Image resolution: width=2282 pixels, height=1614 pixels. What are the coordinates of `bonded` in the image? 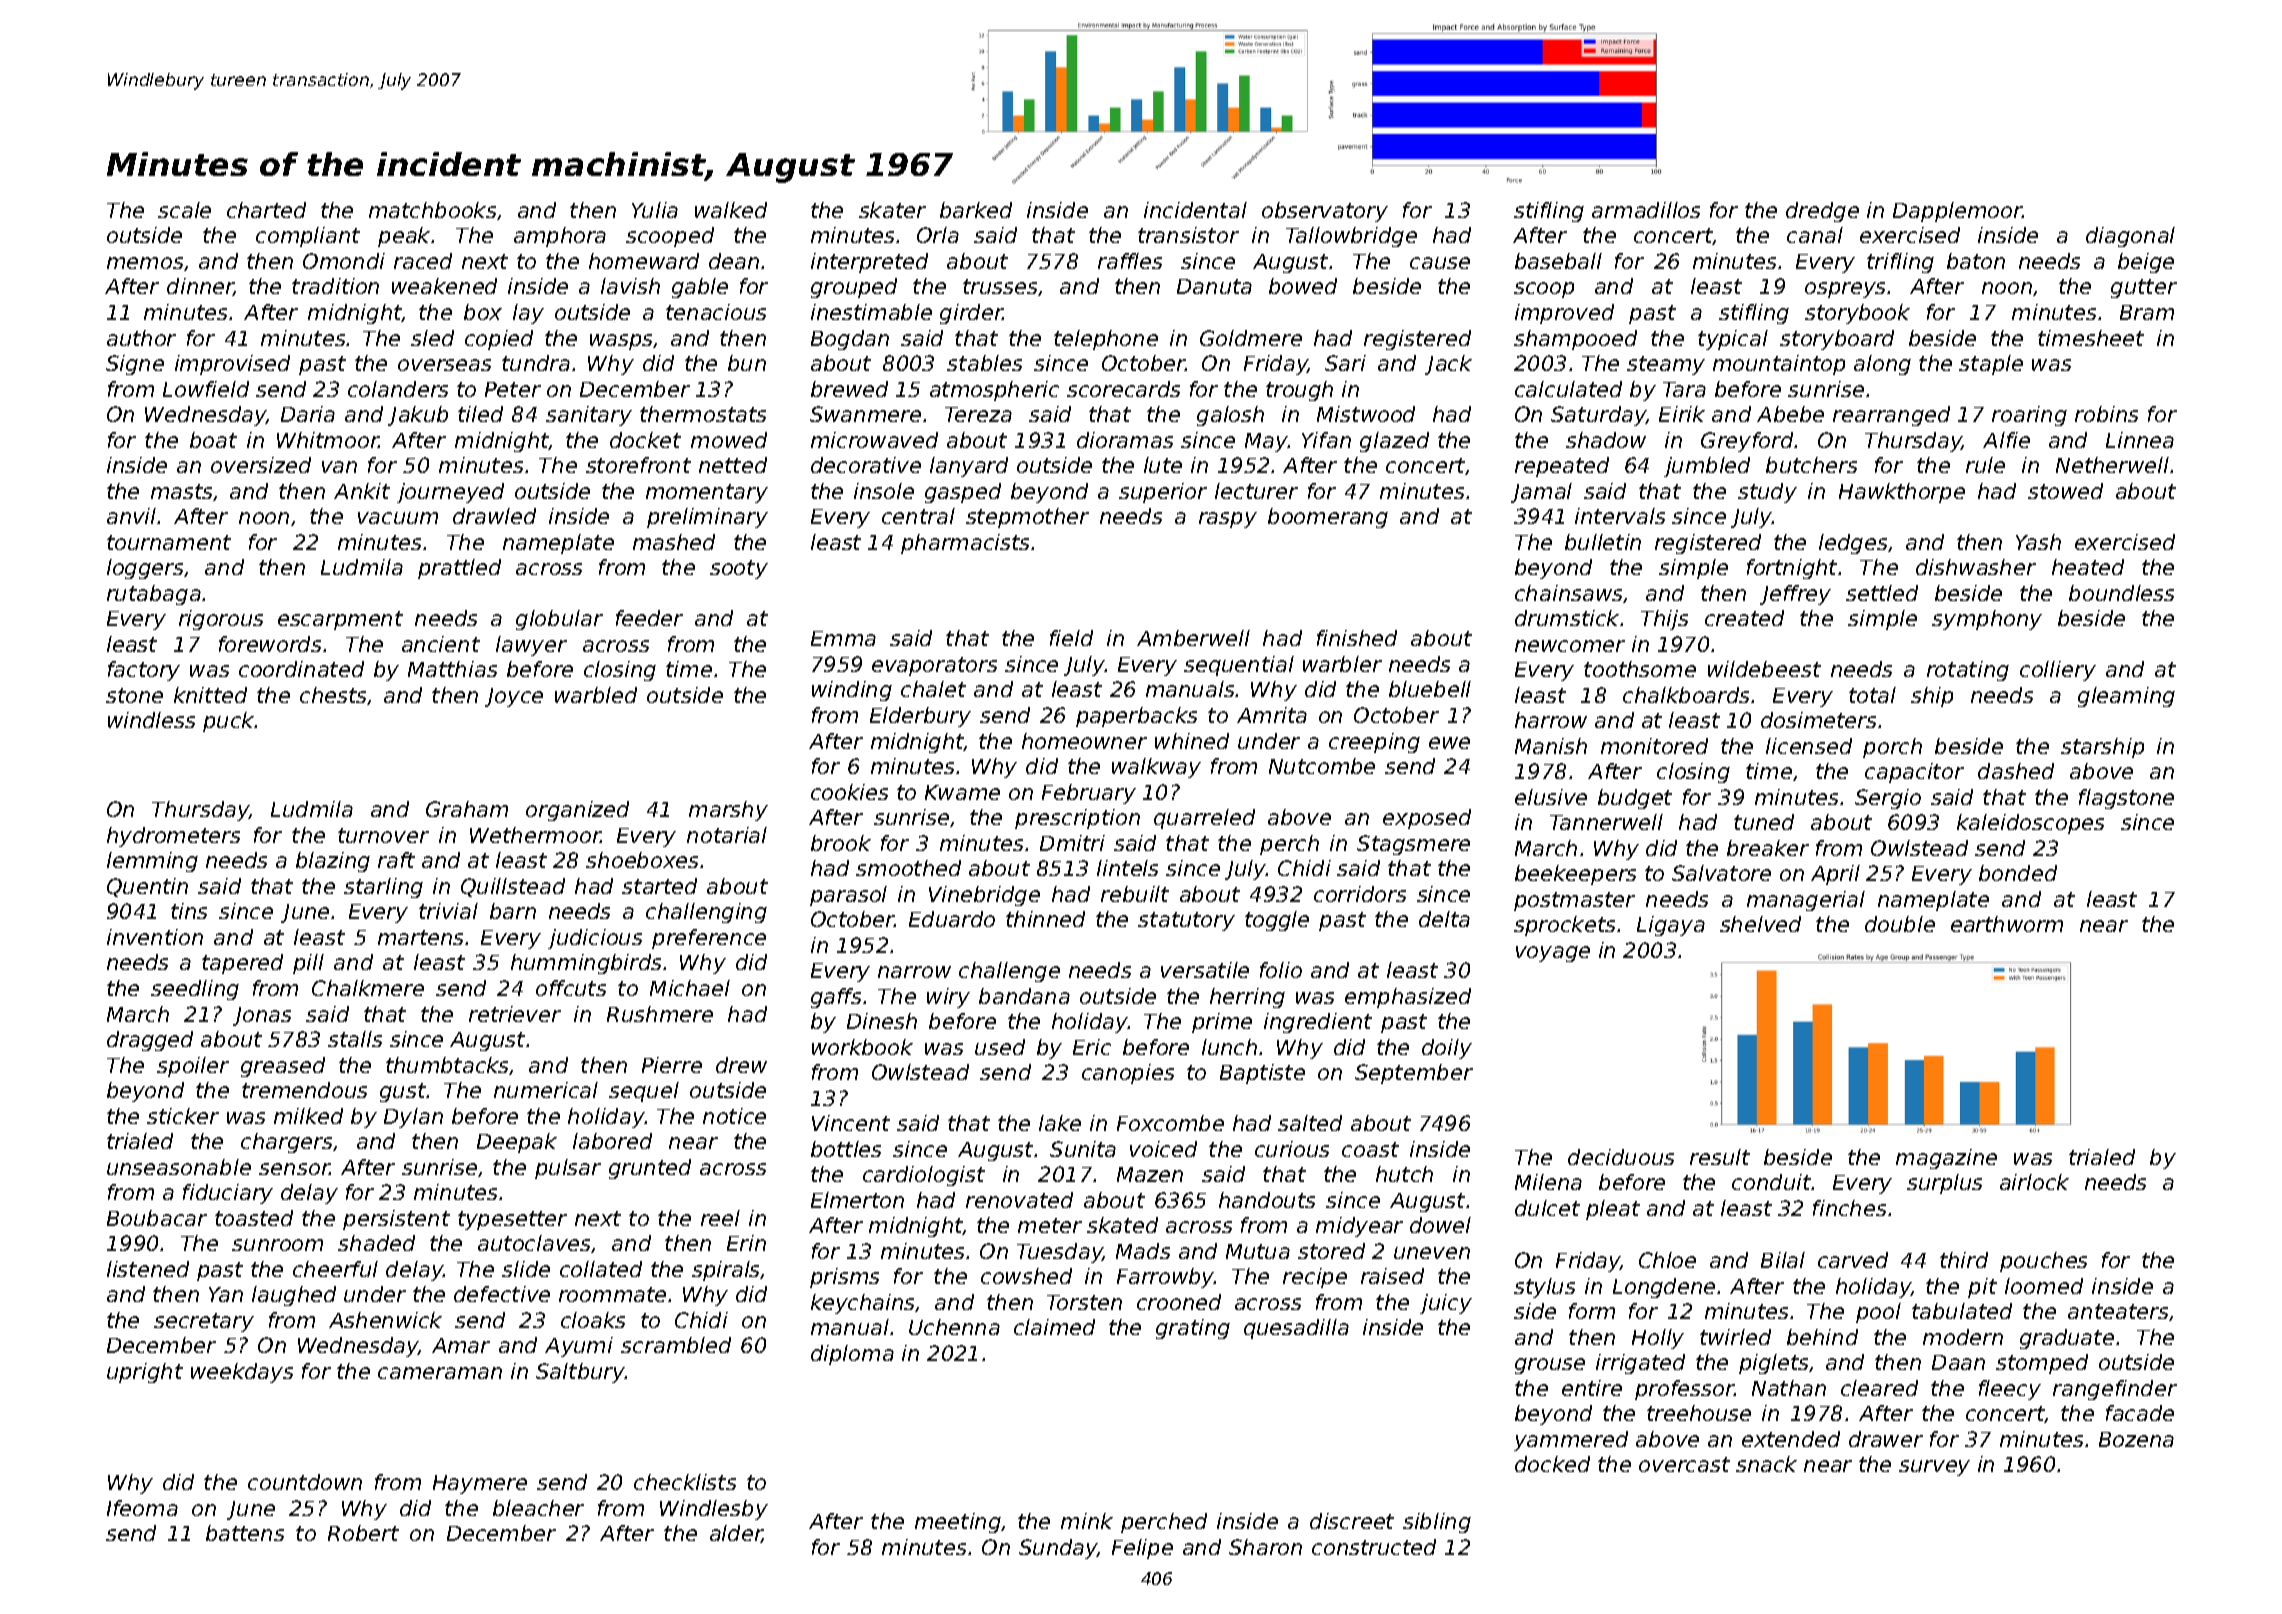 It's located at (2018, 873).
